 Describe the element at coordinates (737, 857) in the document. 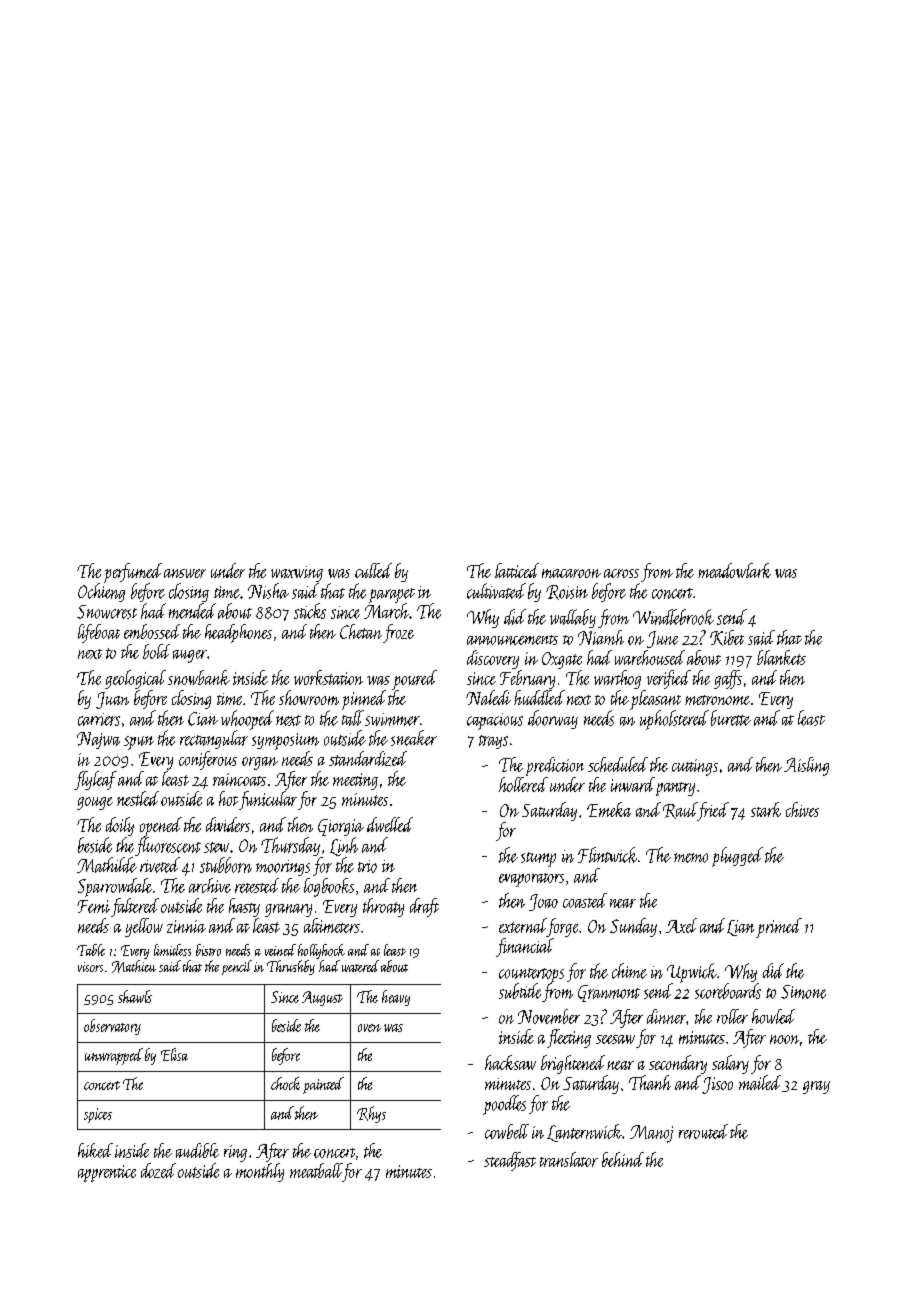

I see `plugged` at that location.
